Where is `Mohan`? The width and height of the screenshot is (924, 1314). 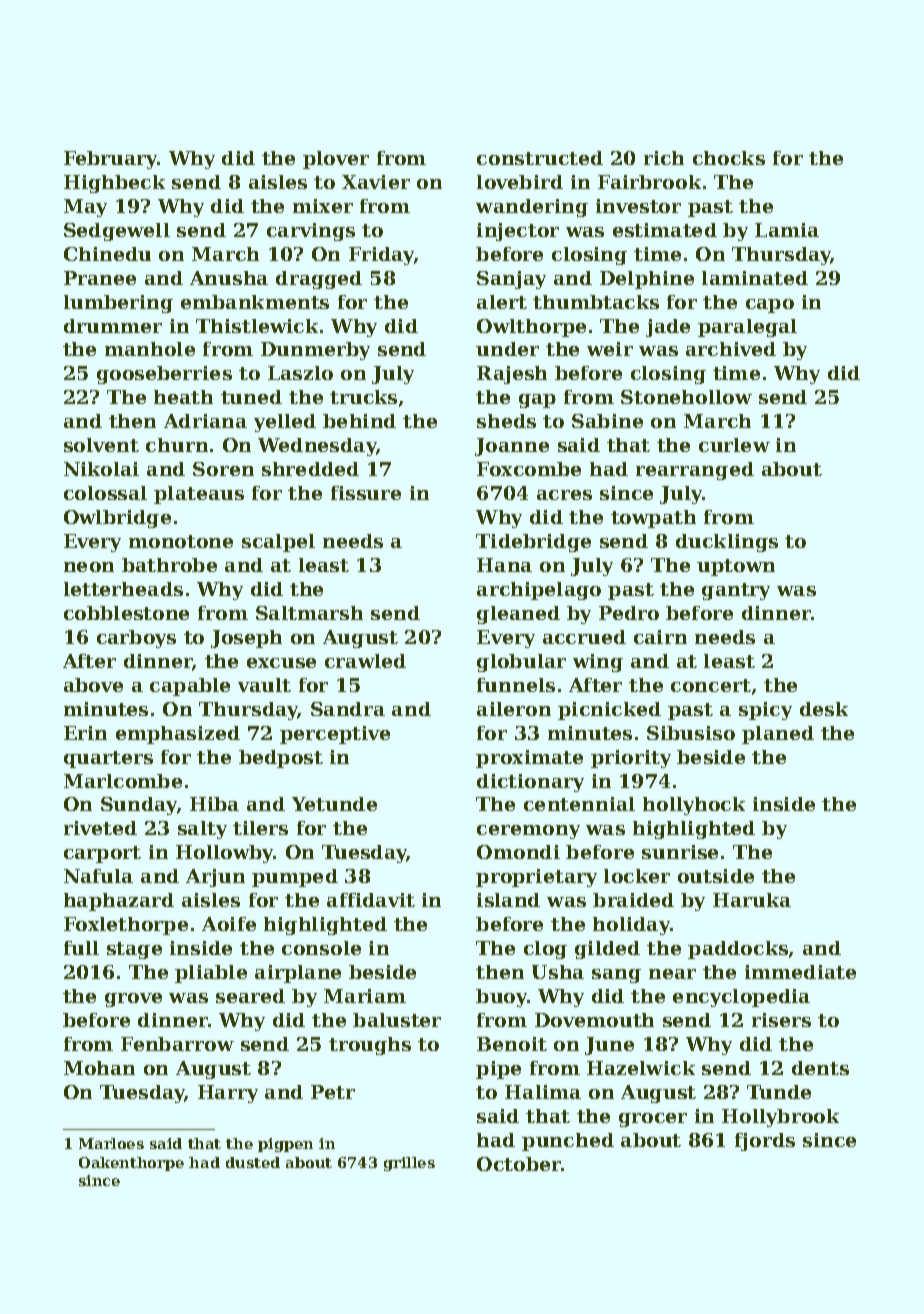
Mohan is located at coordinates (99, 1068).
